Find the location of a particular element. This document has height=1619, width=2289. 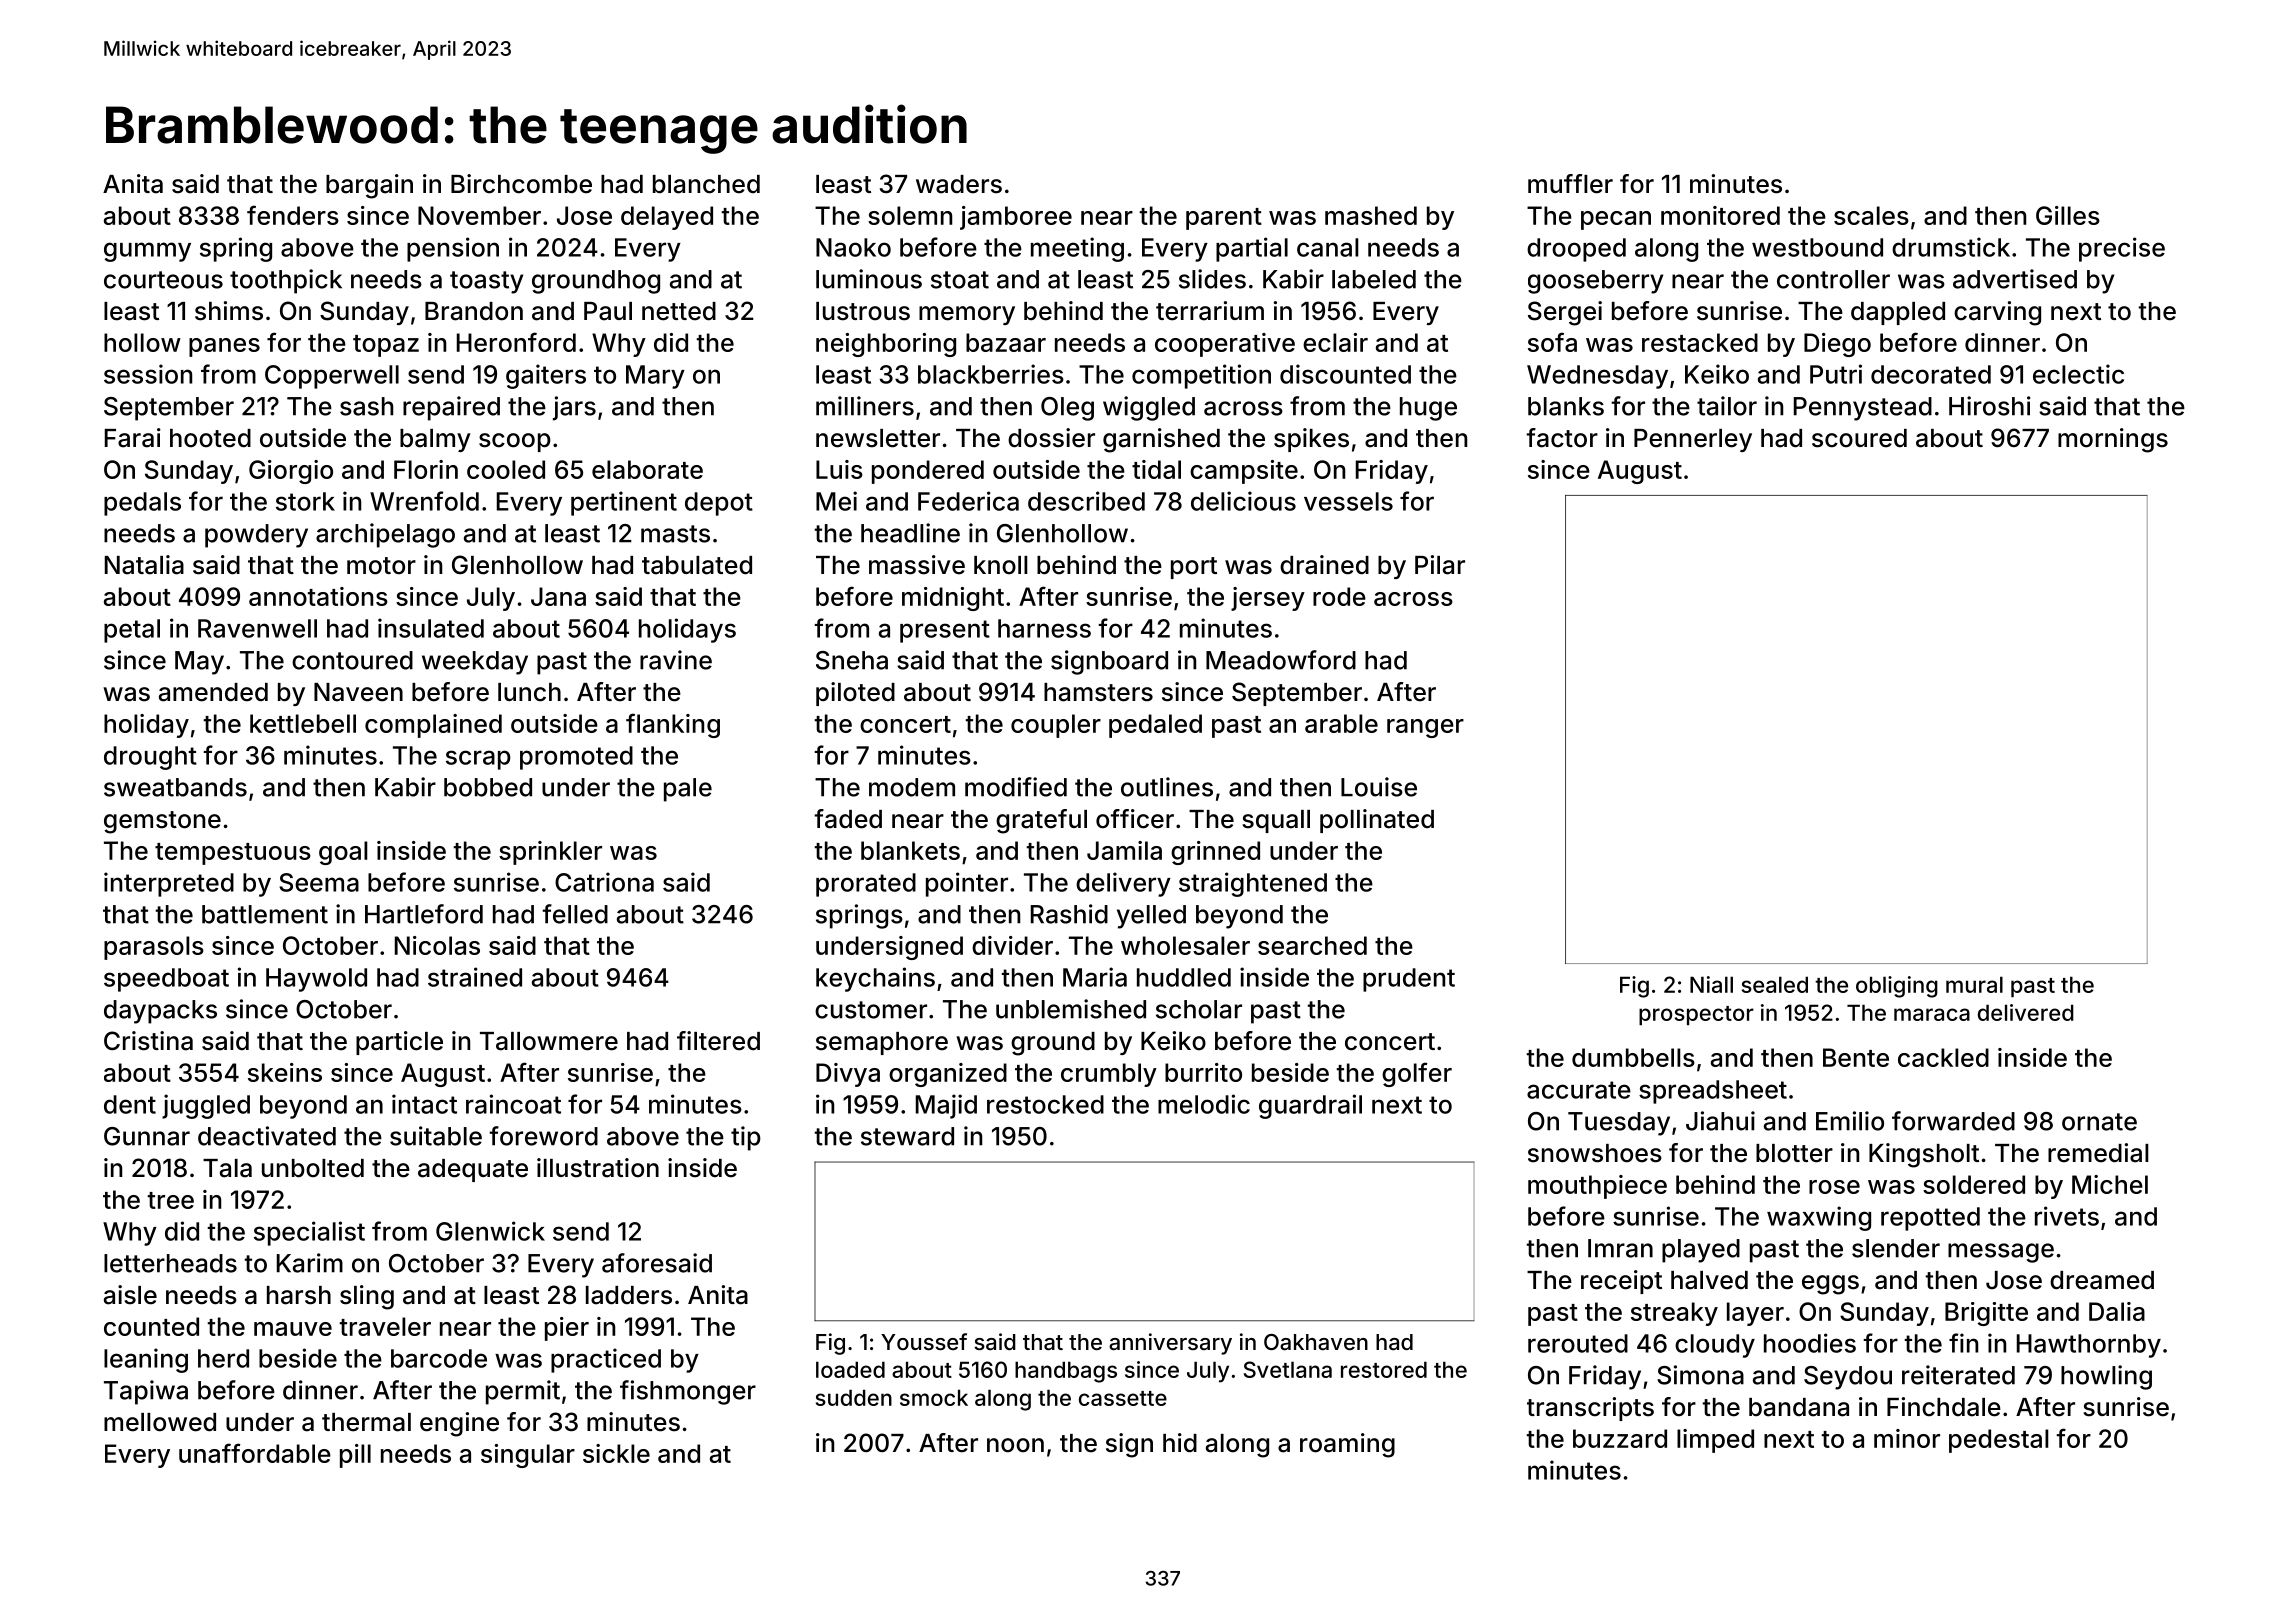

pill is located at coordinates (355, 1456).
